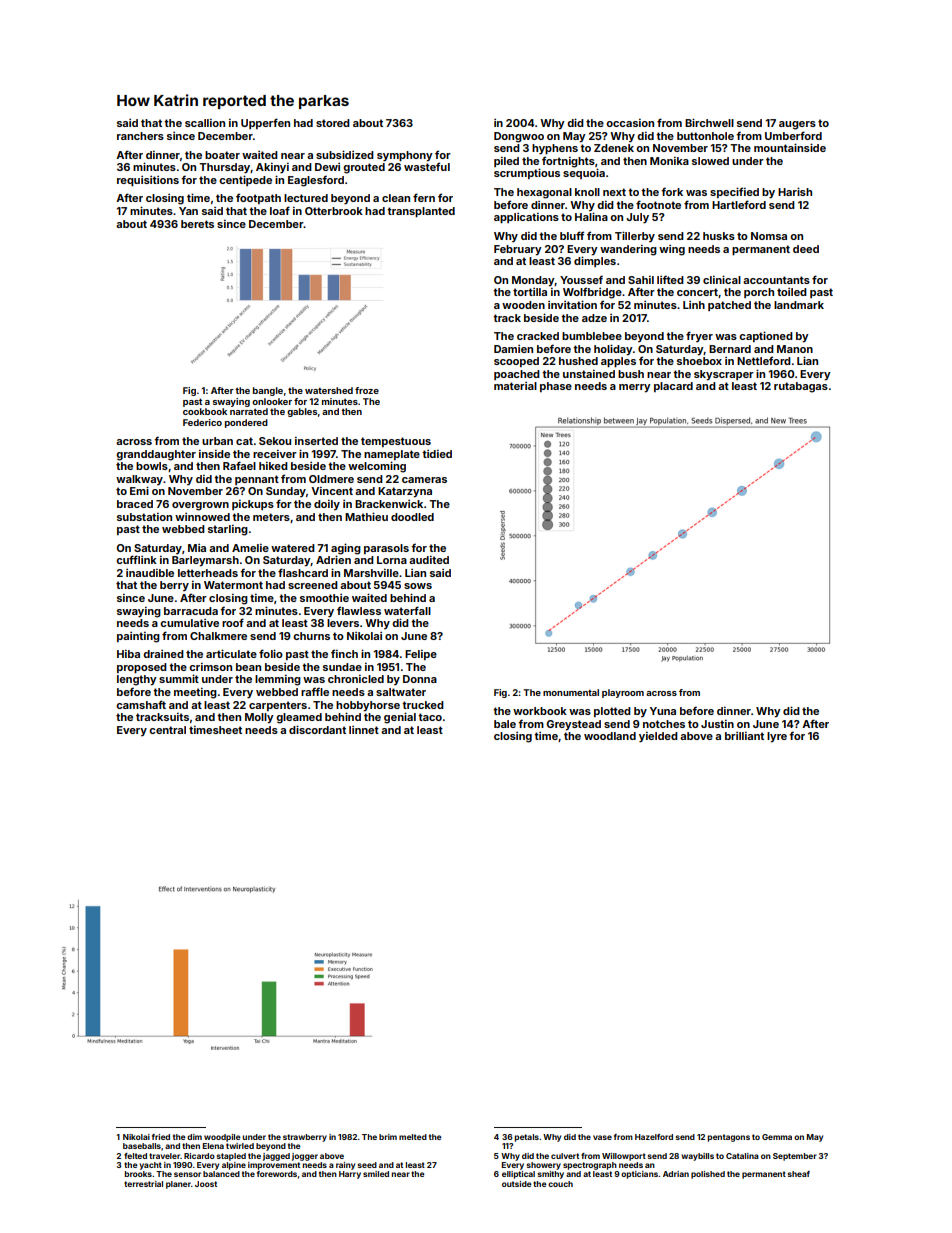  Describe the element at coordinates (766, 336) in the screenshot. I see `captioned` at that location.
